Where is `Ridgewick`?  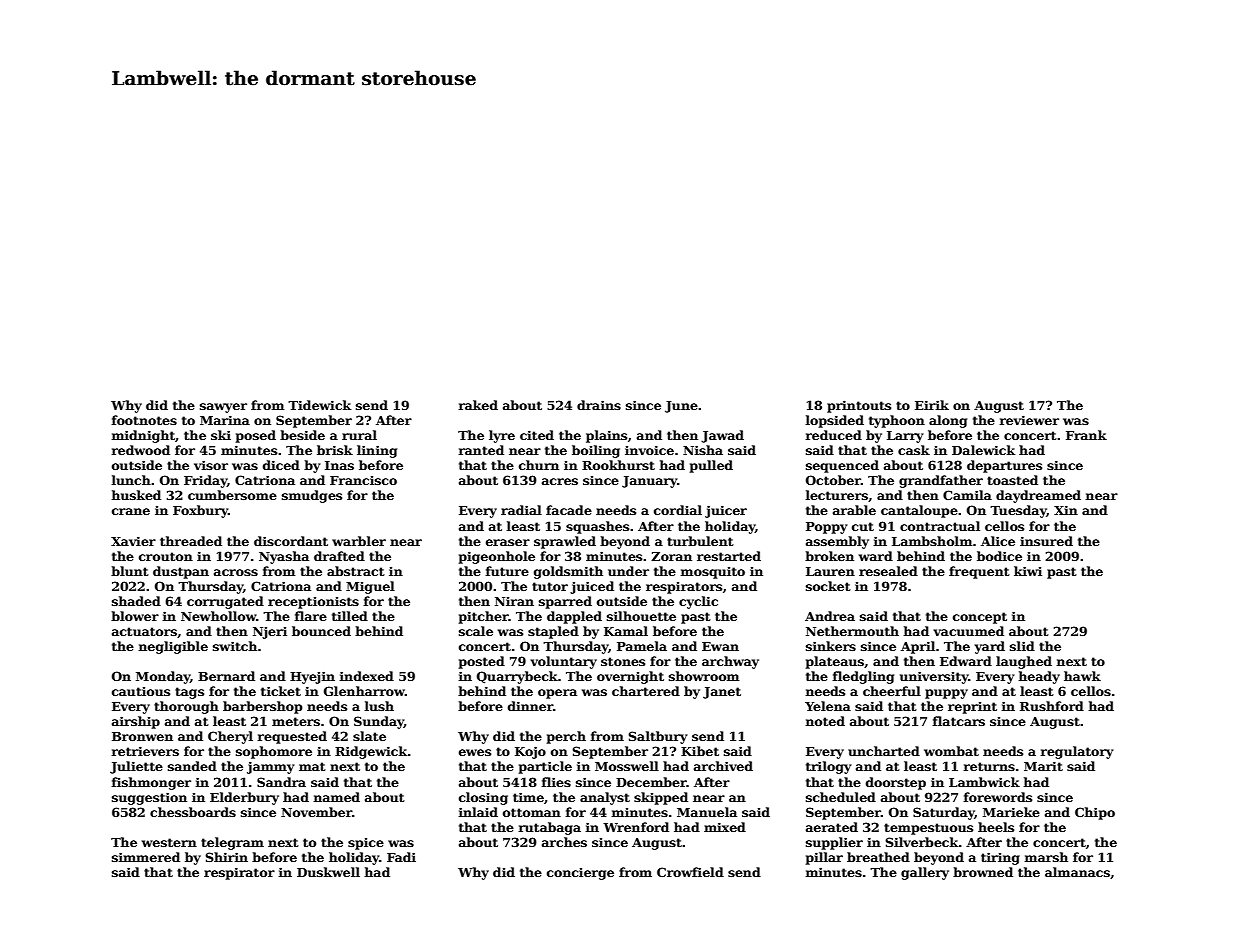 Ridgewick is located at coordinates (371, 752).
